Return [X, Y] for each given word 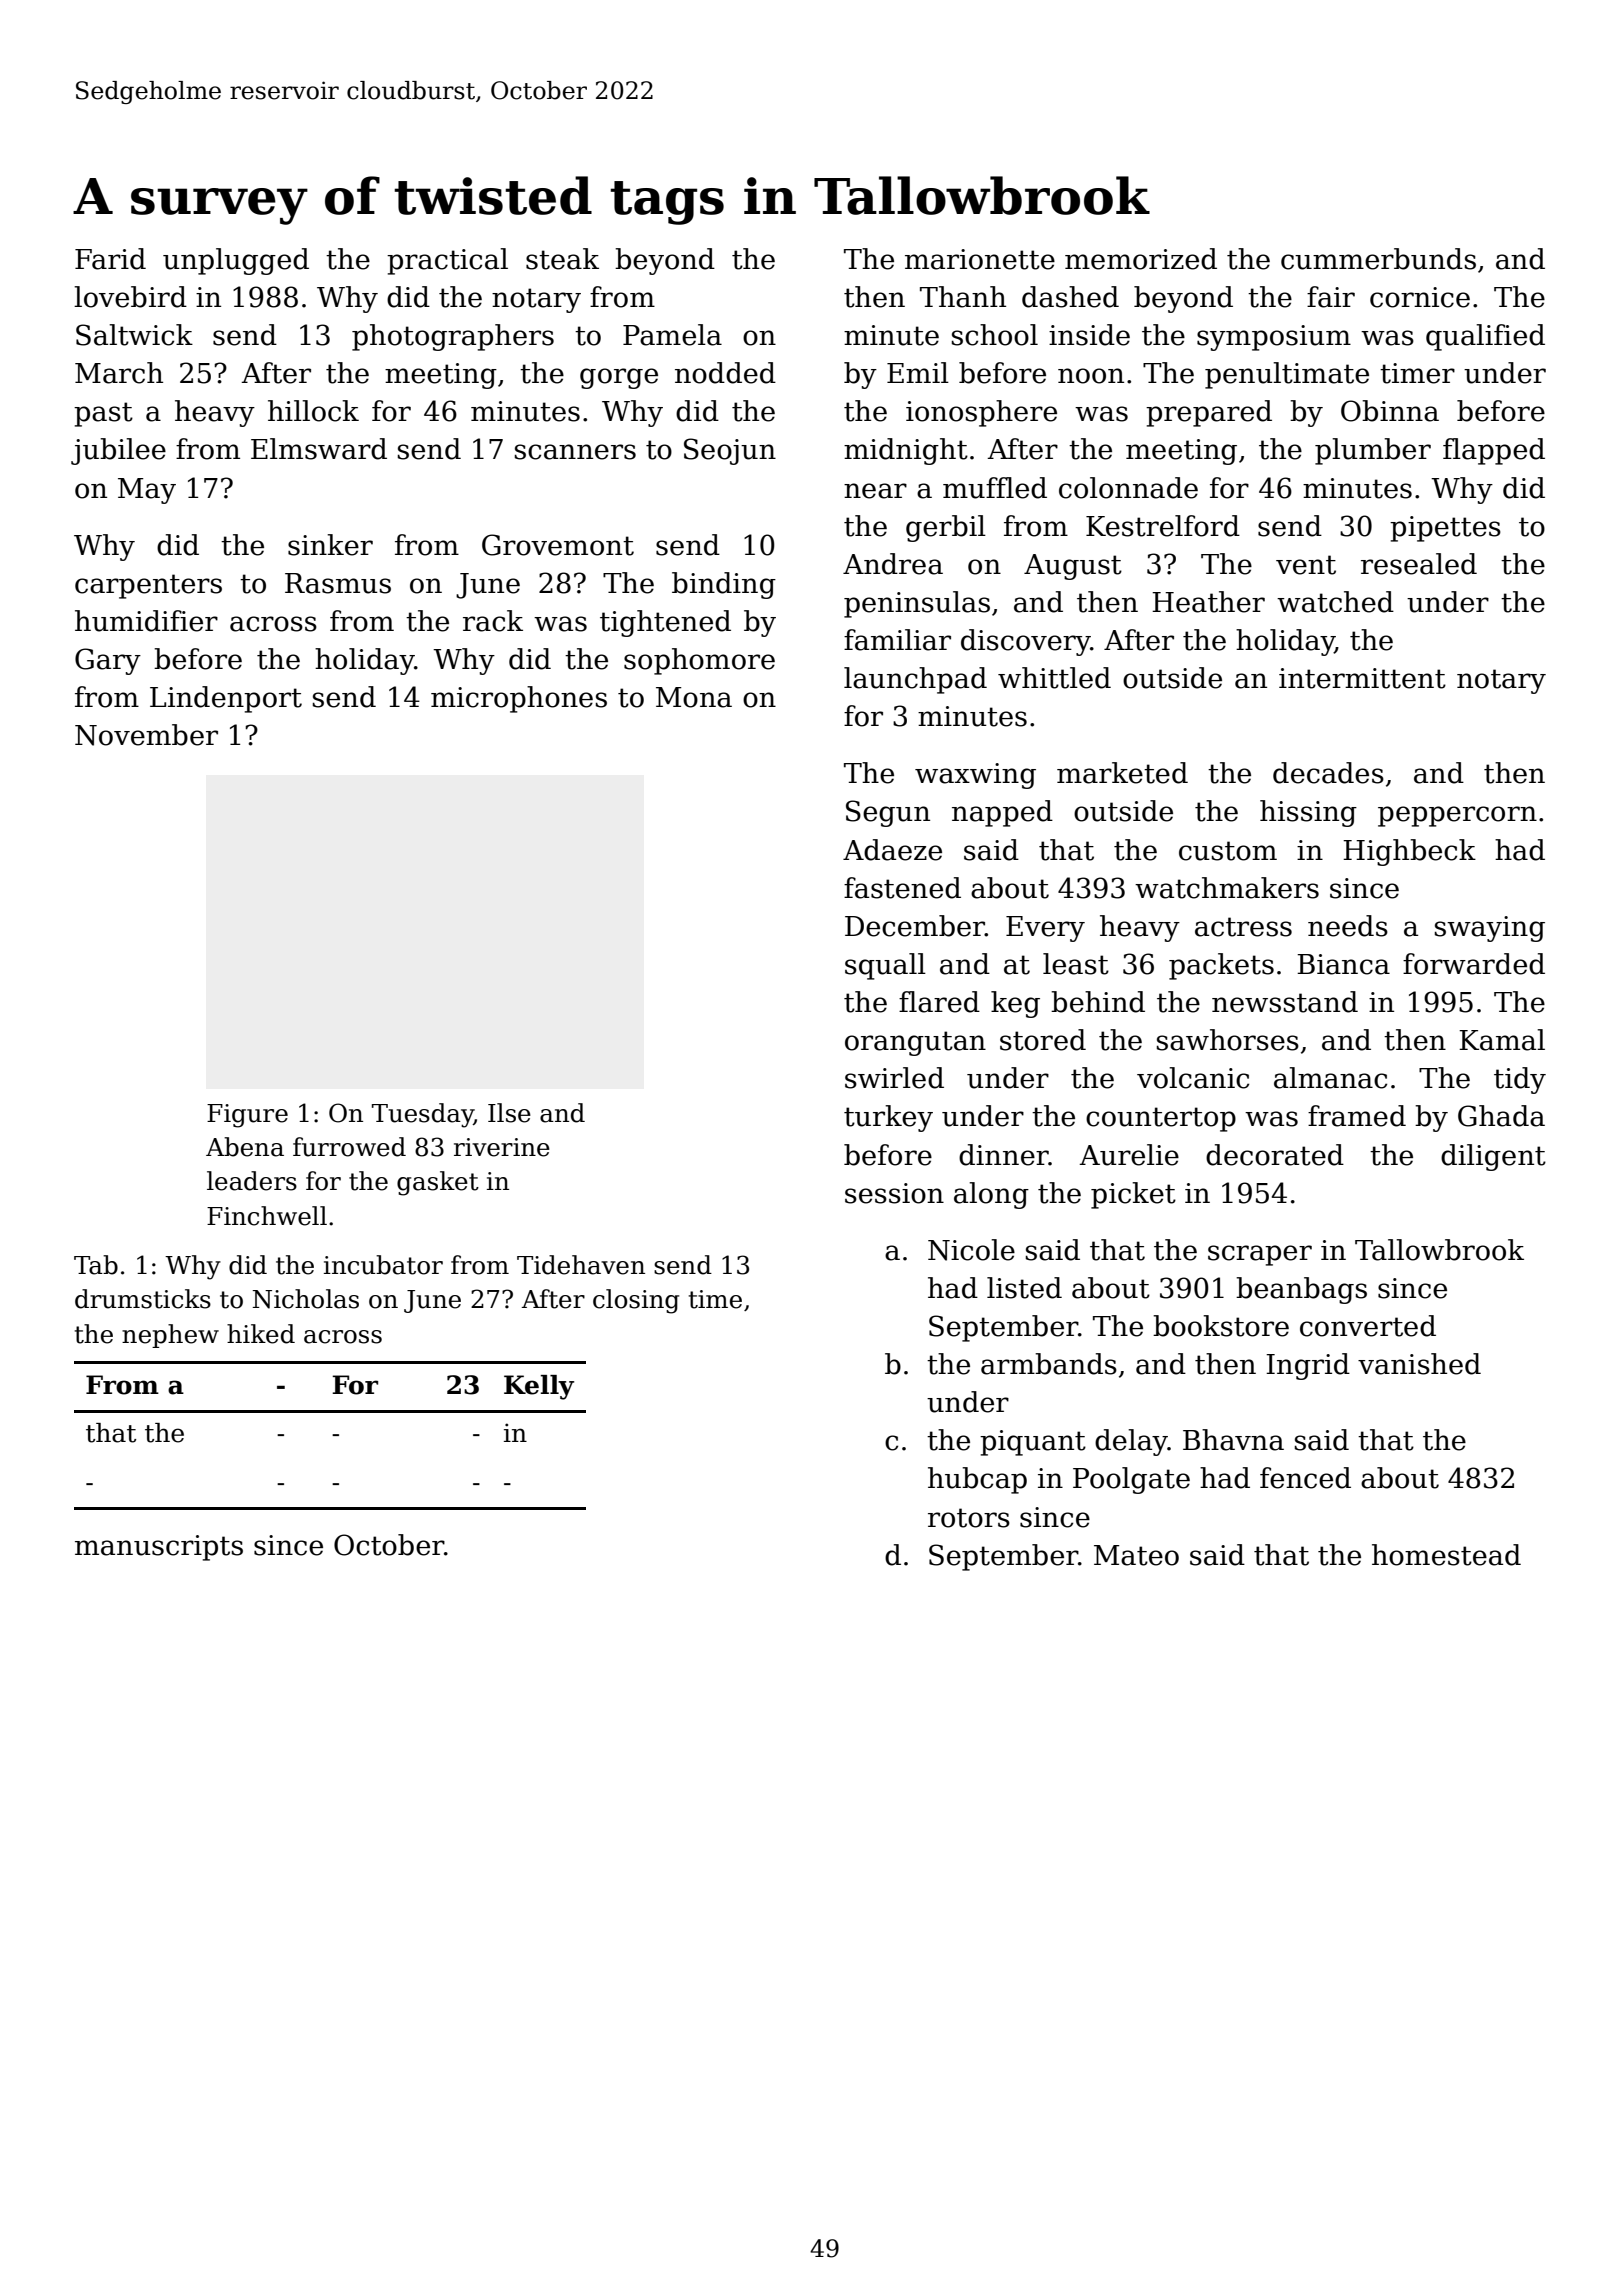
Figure [247, 1116]
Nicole [971, 1250]
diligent [1493, 1157]
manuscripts [159, 1548]
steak [562, 259]
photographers [453, 337]
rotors [969, 1518]
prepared [1209, 413]
